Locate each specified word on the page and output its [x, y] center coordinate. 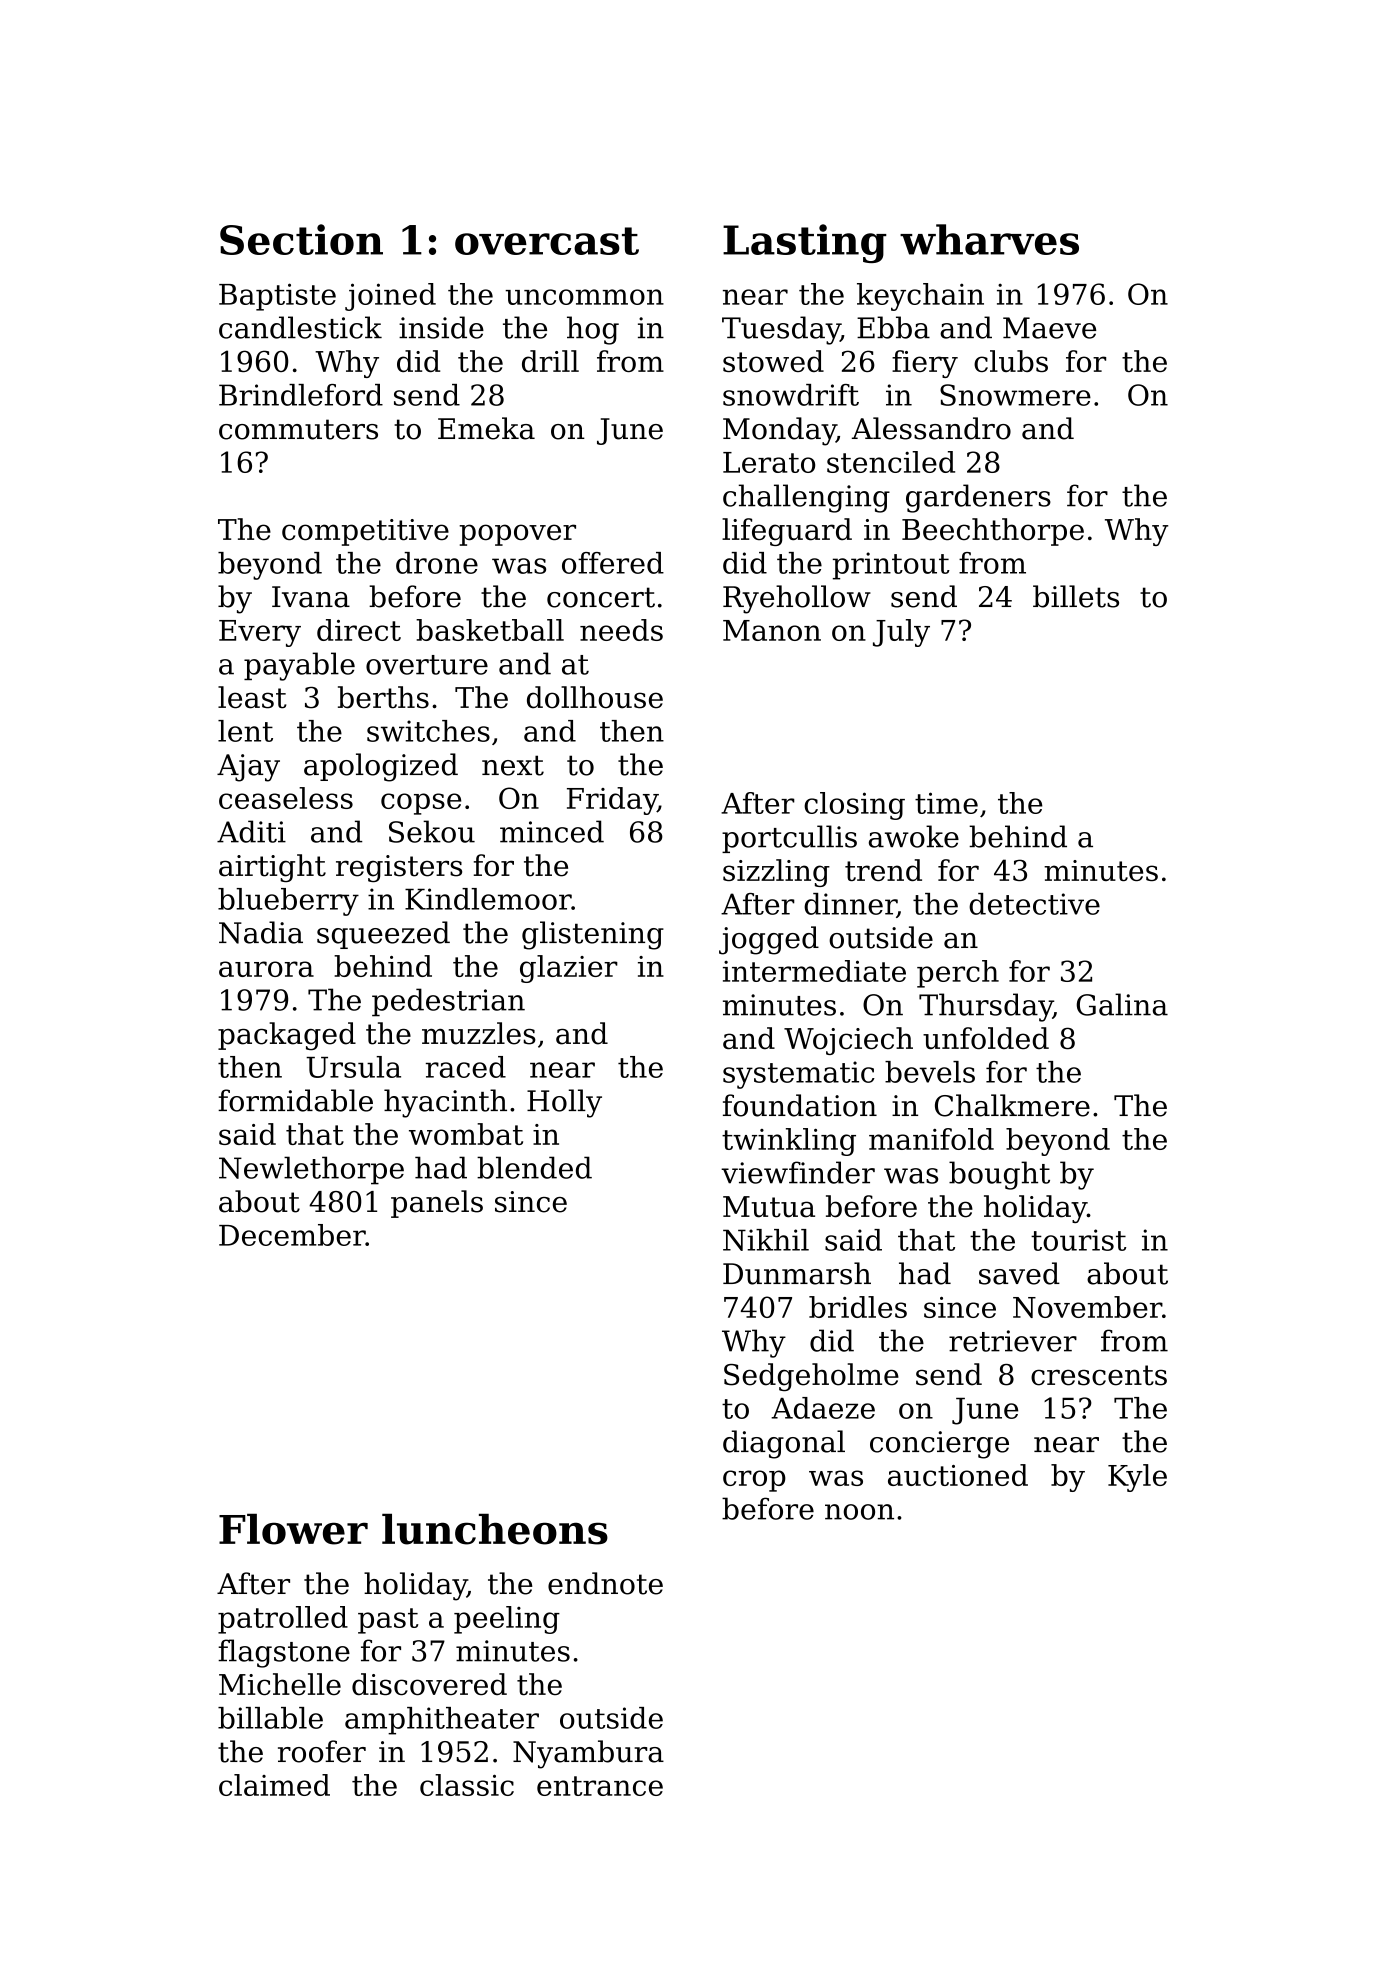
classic [467, 1785]
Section [301, 239]
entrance [600, 1786]
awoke [914, 836]
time [946, 803]
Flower [293, 1529]
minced [552, 831]
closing [854, 806]
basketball [490, 630]
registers [399, 868]
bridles [858, 1307]
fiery [925, 364]
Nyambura [588, 1754]
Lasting [805, 243]
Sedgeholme [811, 1377]
